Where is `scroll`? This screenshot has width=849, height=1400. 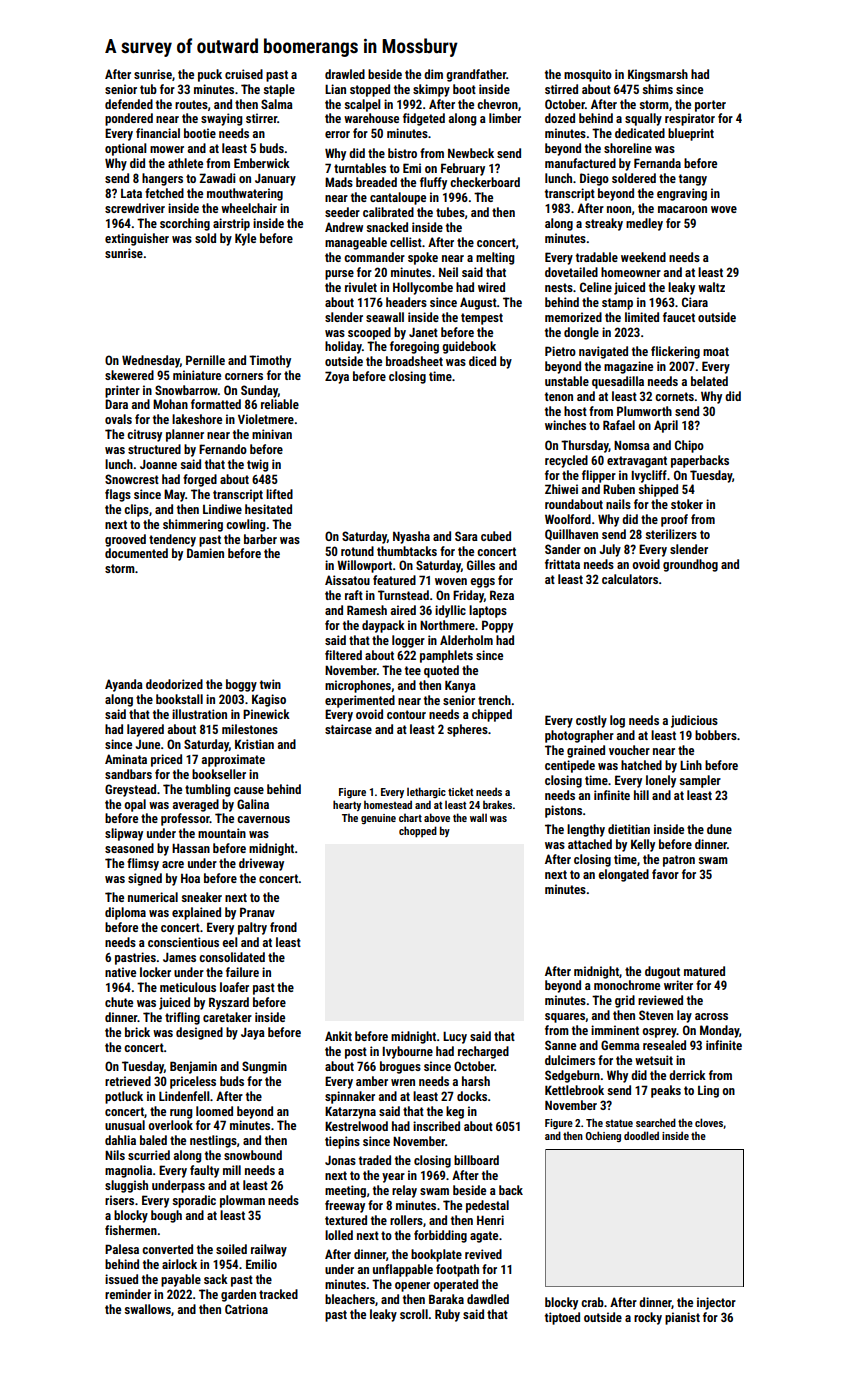
scroll is located at coordinates (414, 1314).
